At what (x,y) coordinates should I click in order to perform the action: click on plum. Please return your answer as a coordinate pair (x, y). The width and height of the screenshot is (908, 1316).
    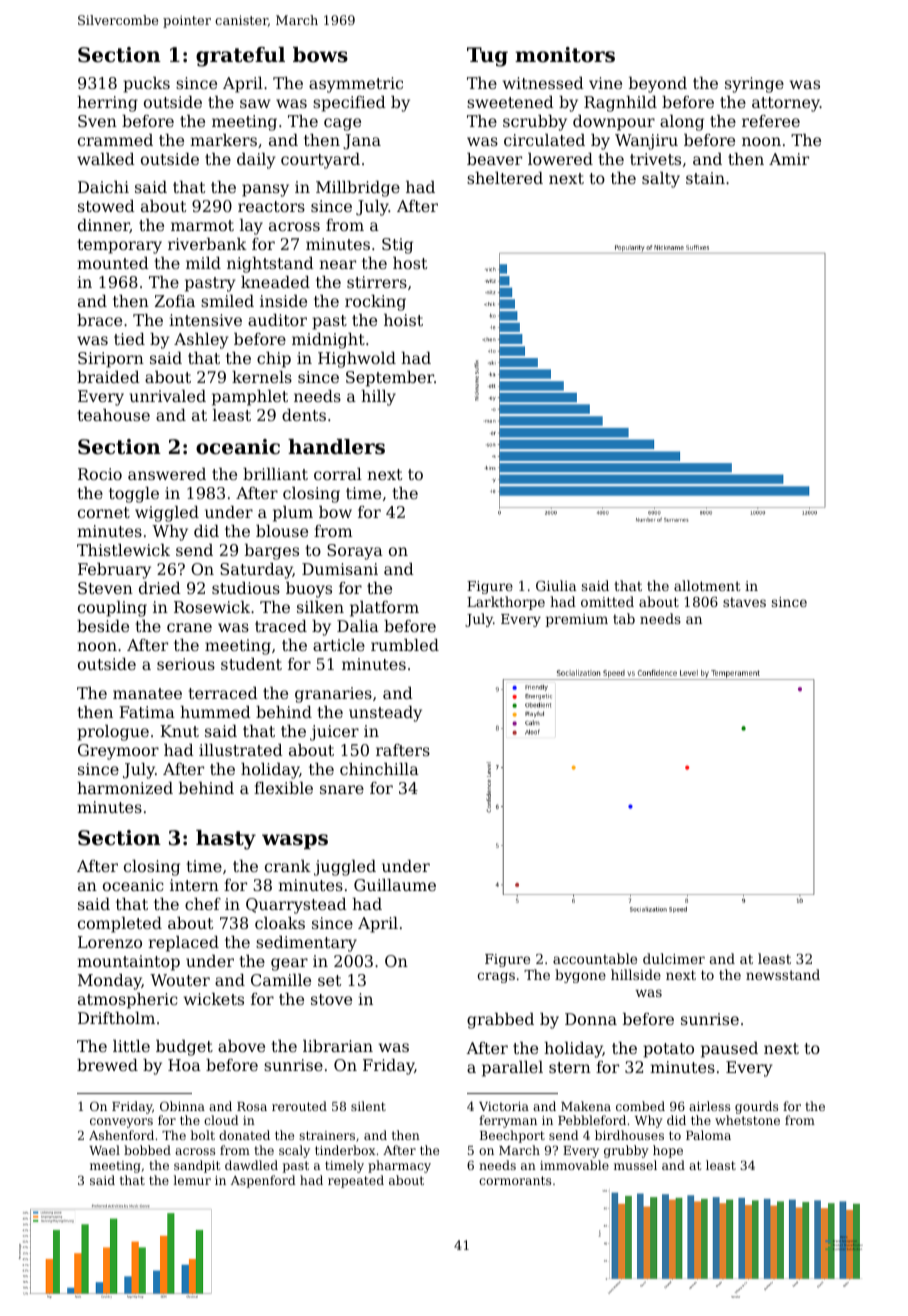
    Looking at the image, I should click on (293, 514).
